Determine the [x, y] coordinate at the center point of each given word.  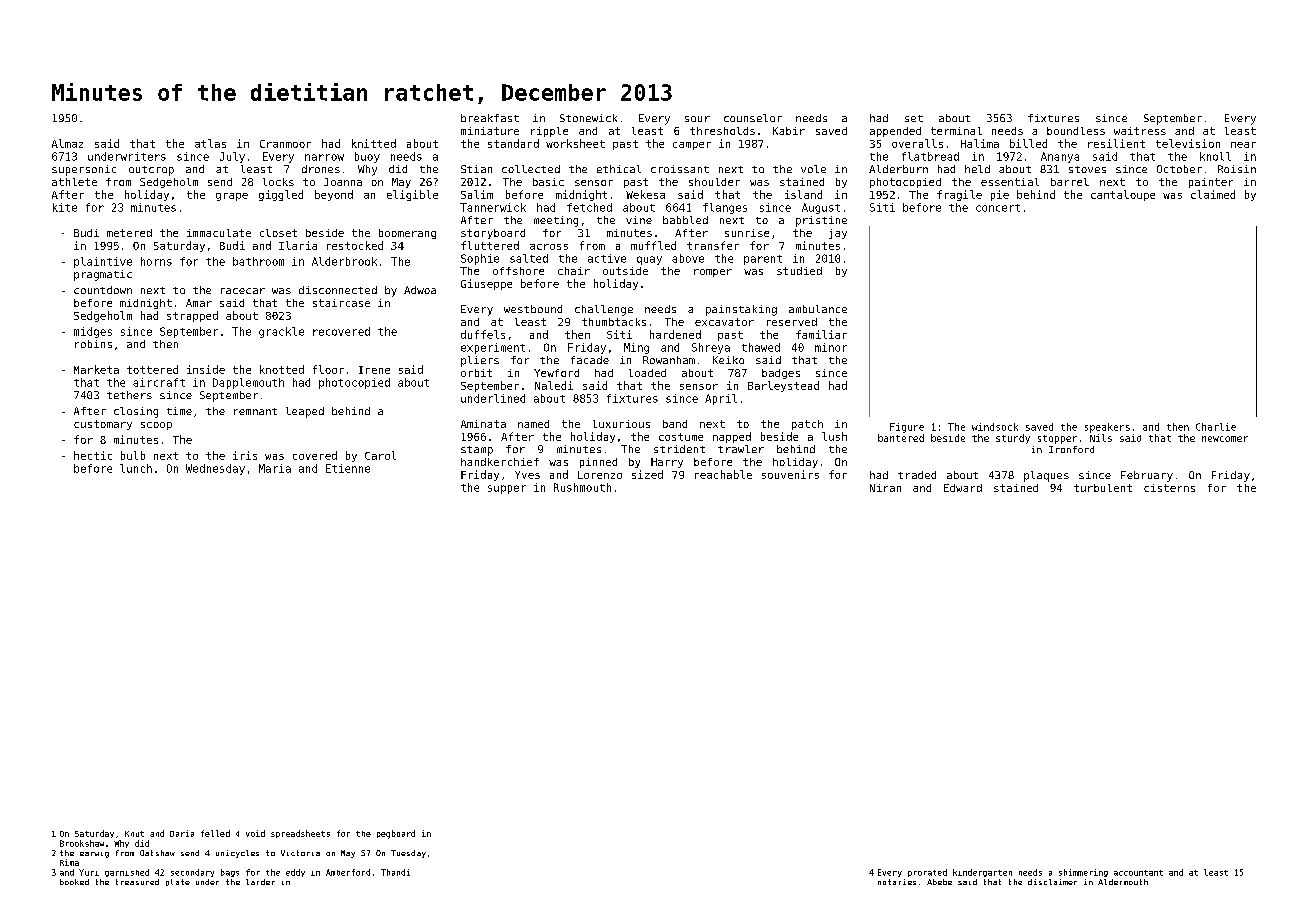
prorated [927, 873]
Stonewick [588, 118]
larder [260, 882]
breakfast [490, 118]
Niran [885, 488]
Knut [134, 834]
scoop [156, 426]
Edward [963, 488]
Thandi [395, 872]
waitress [1140, 131]
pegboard [396, 834]
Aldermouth [1123, 882]
